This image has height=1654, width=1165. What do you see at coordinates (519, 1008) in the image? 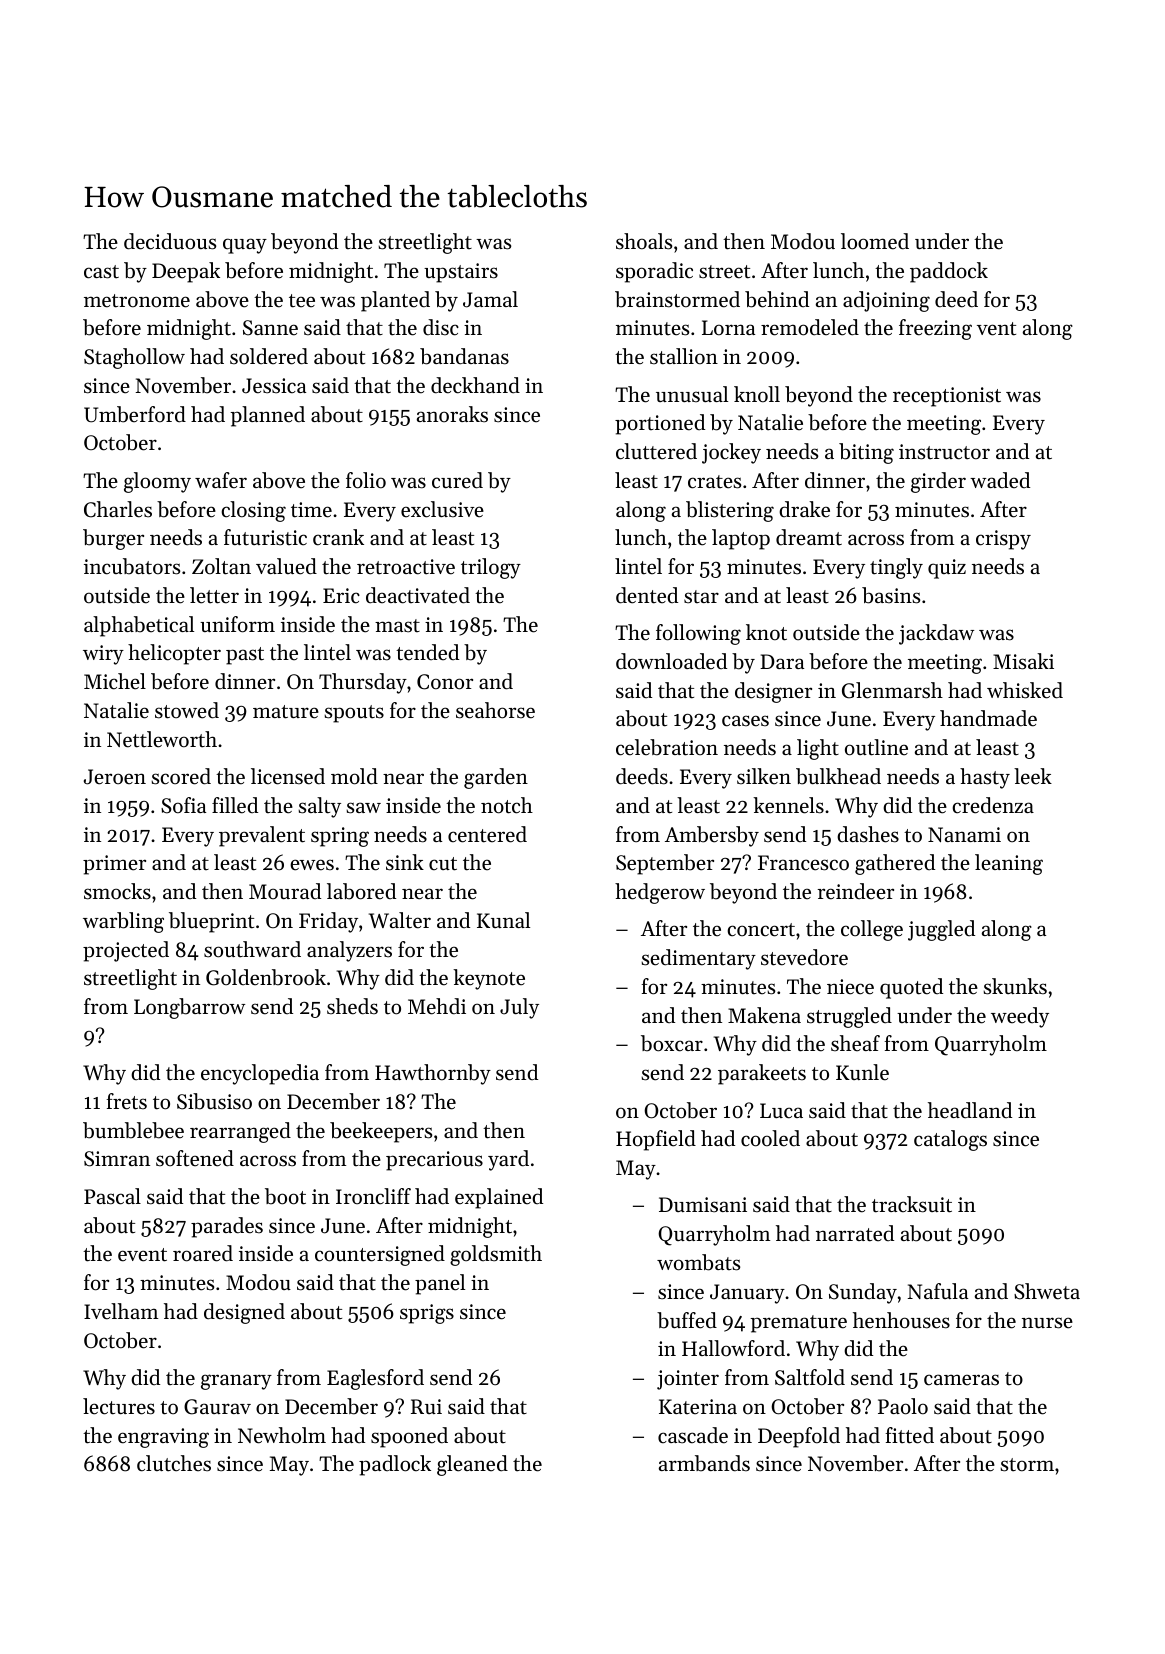
I see `July` at bounding box center [519, 1008].
